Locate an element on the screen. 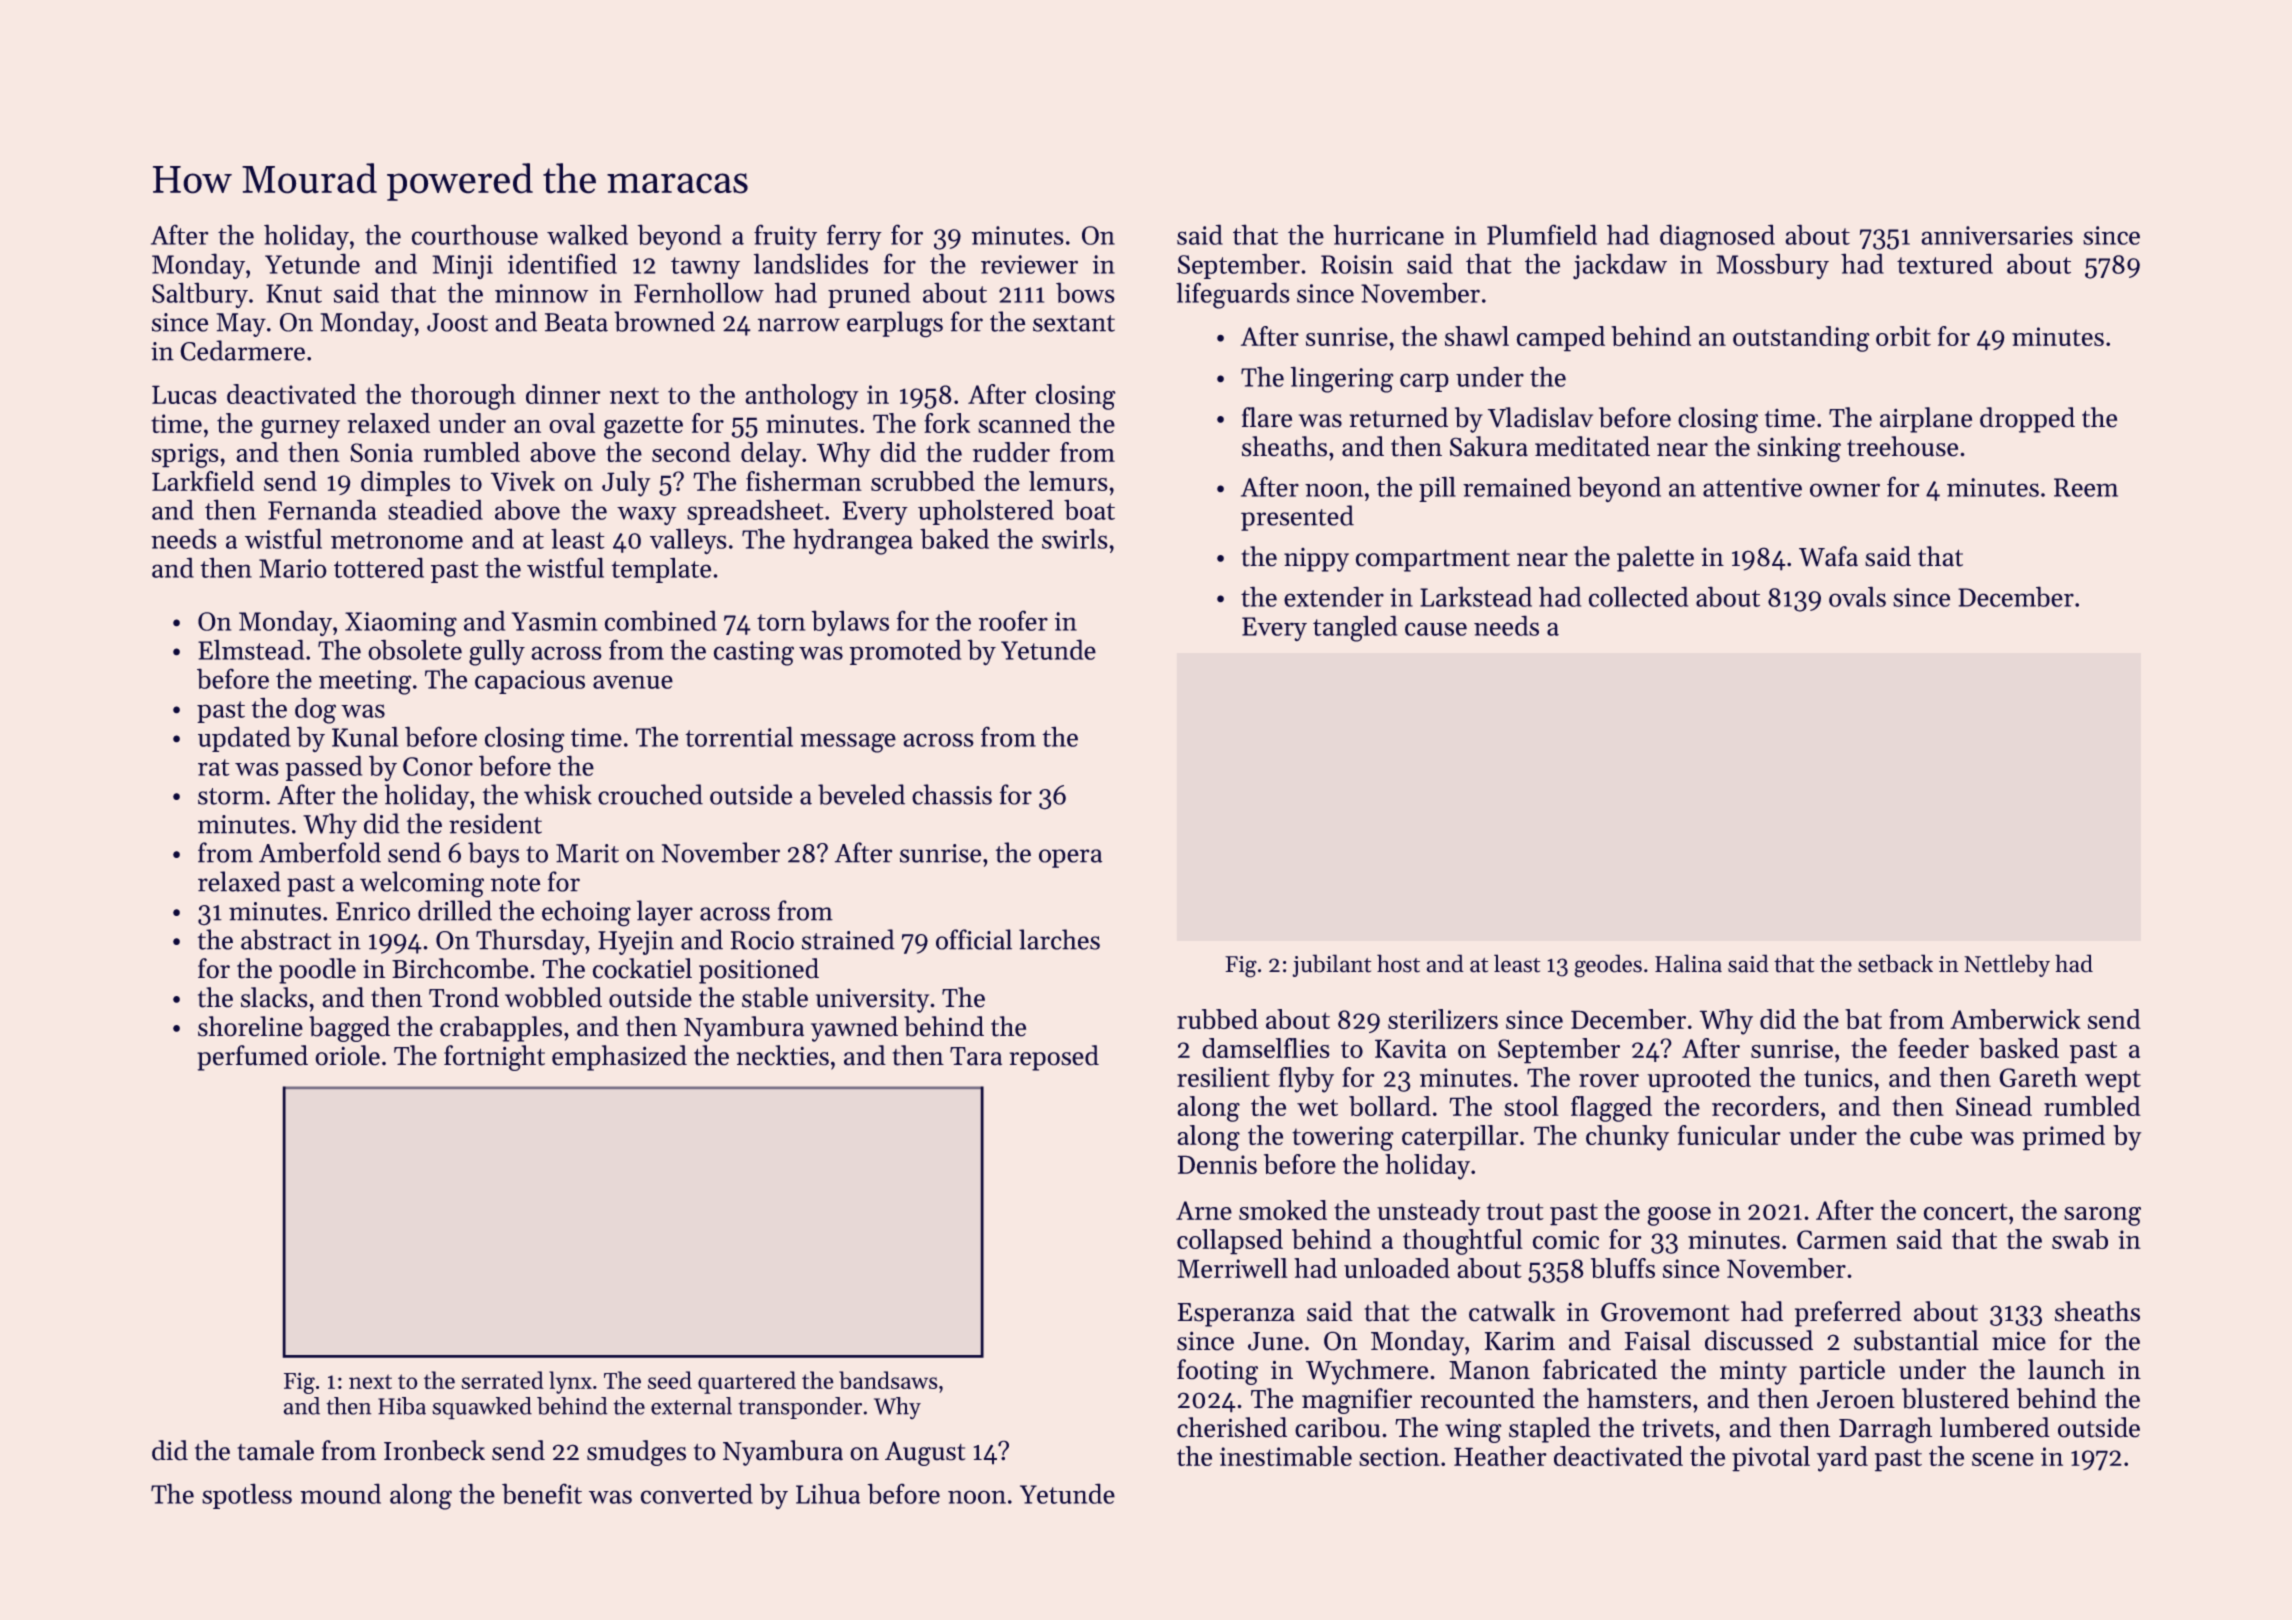  Wafa is located at coordinates (1828, 556).
